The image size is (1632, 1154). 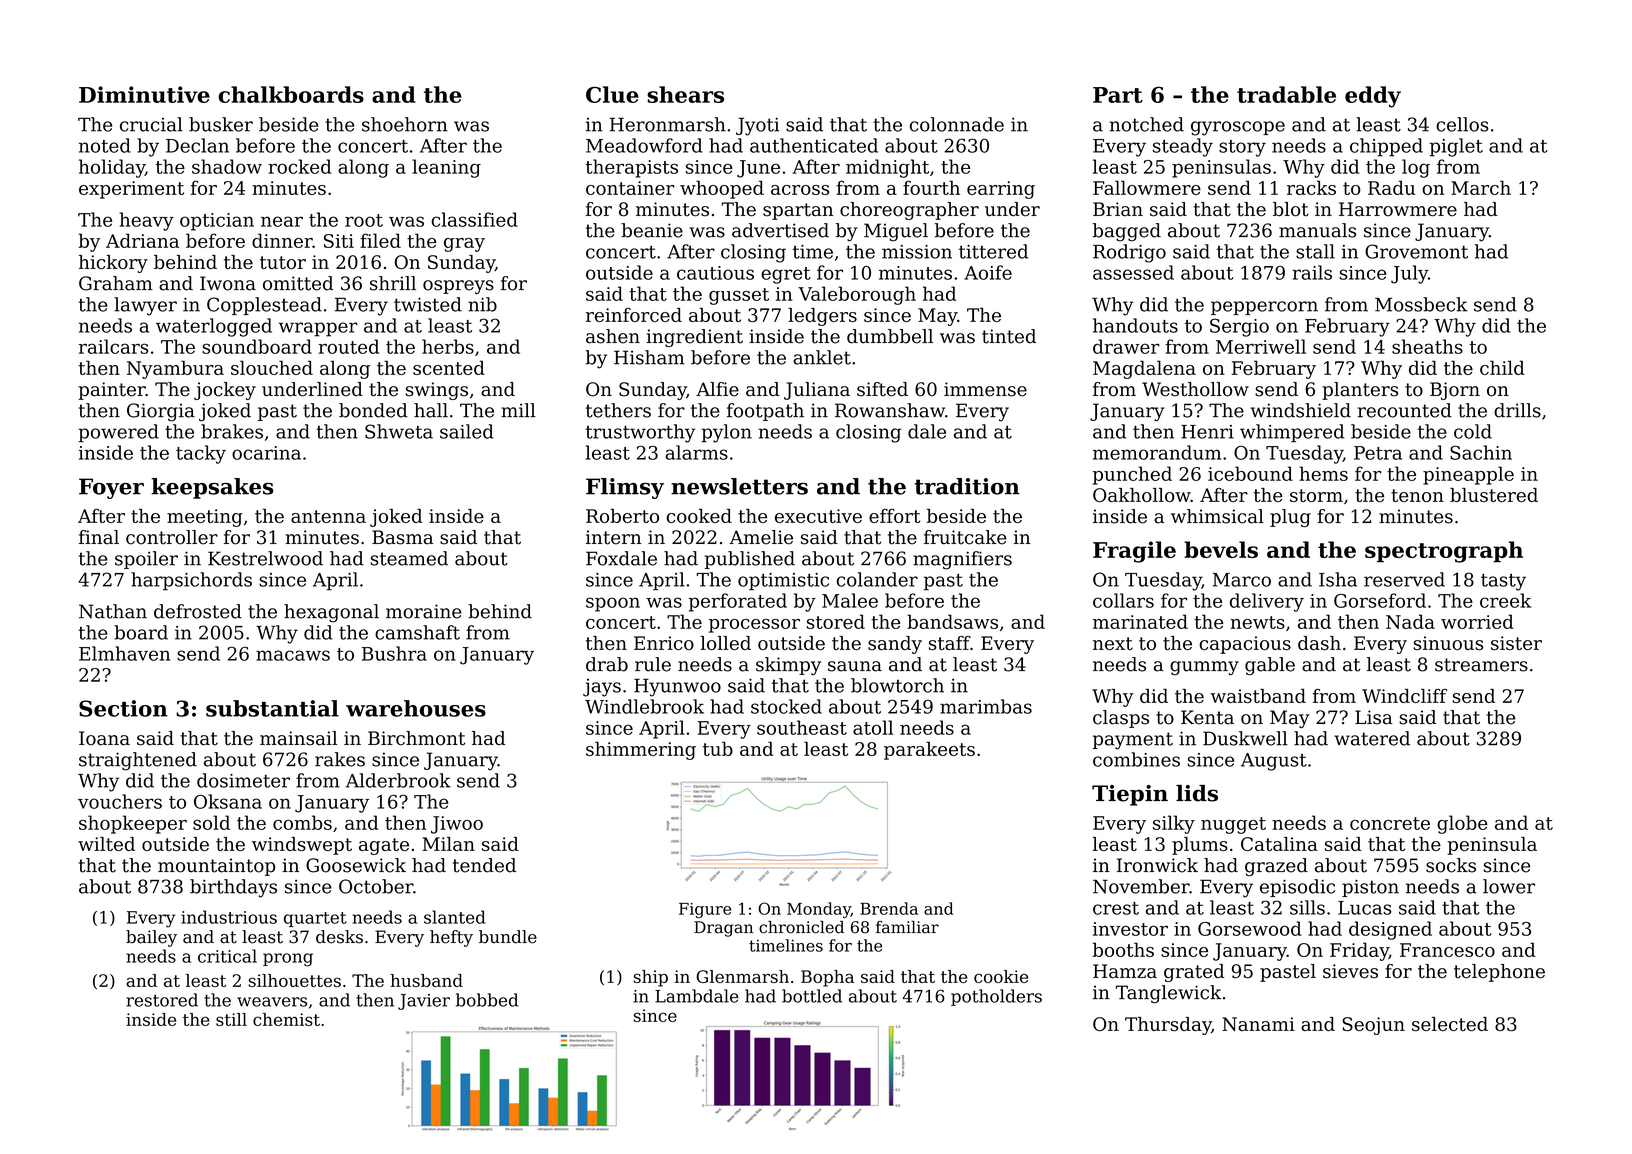 I want to click on icebound, so click(x=1250, y=473).
